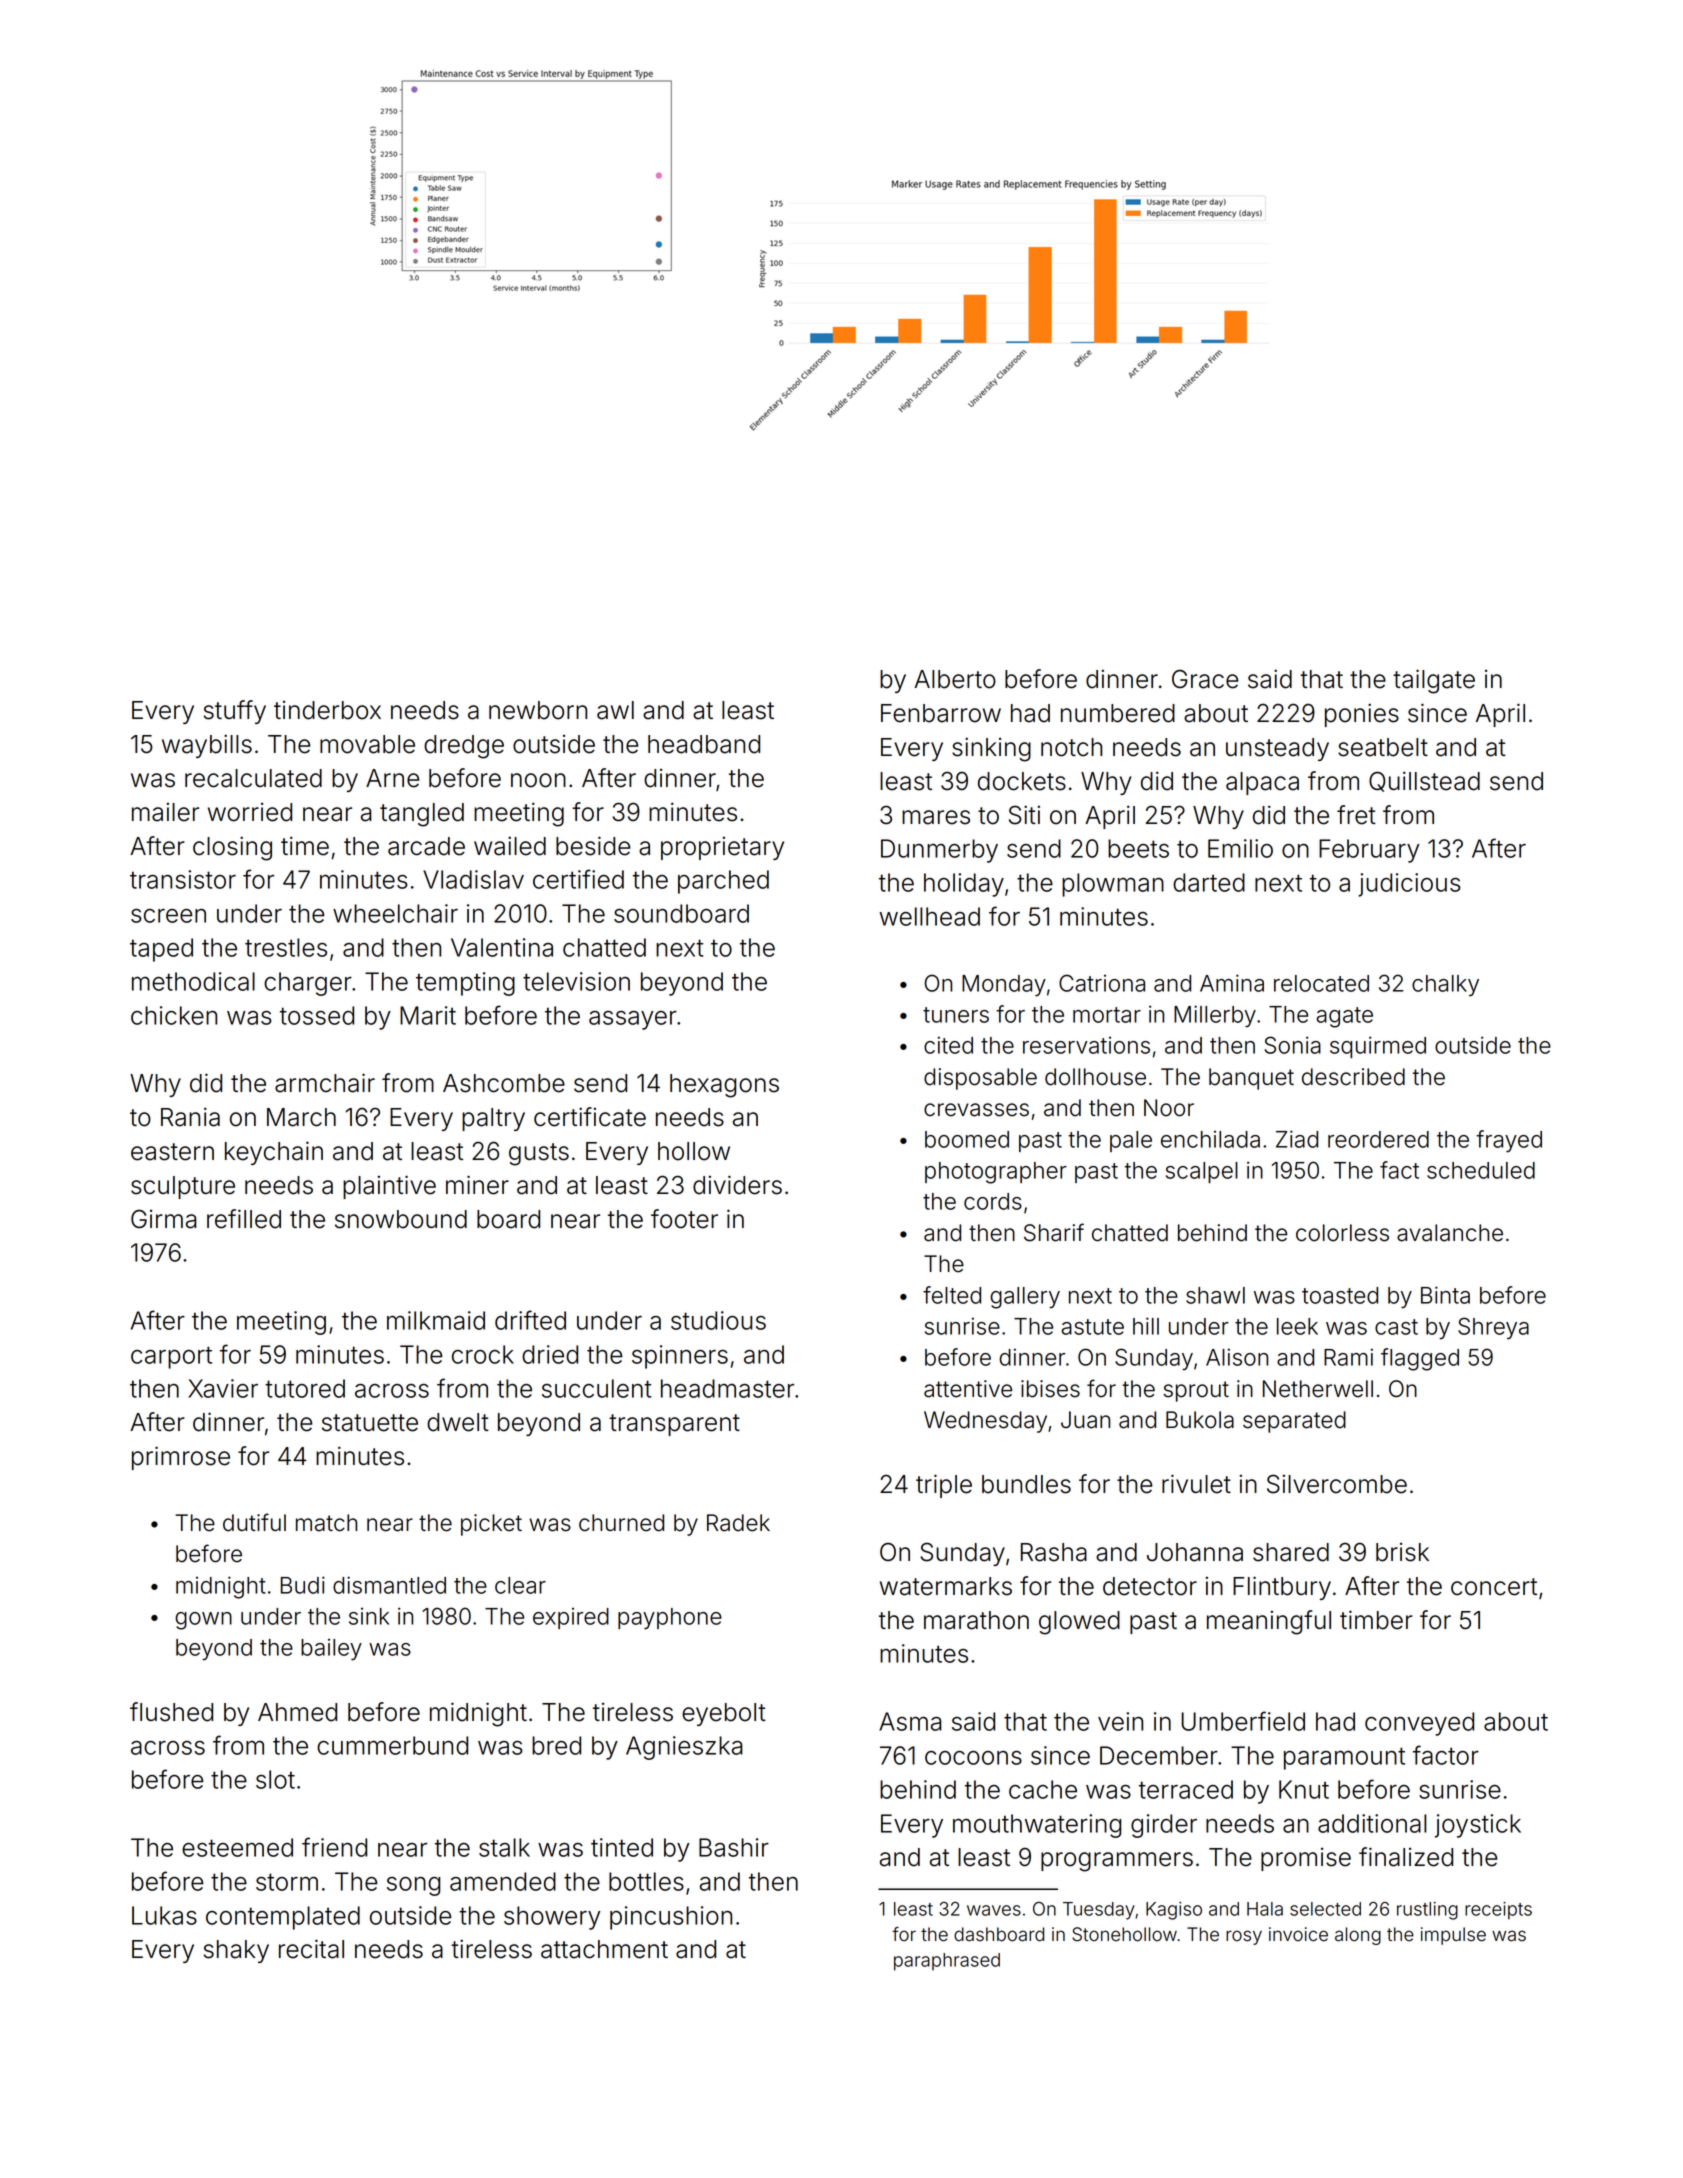 The width and height of the screenshot is (1683, 2178). I want to click on amended, so click(503, 1881).
